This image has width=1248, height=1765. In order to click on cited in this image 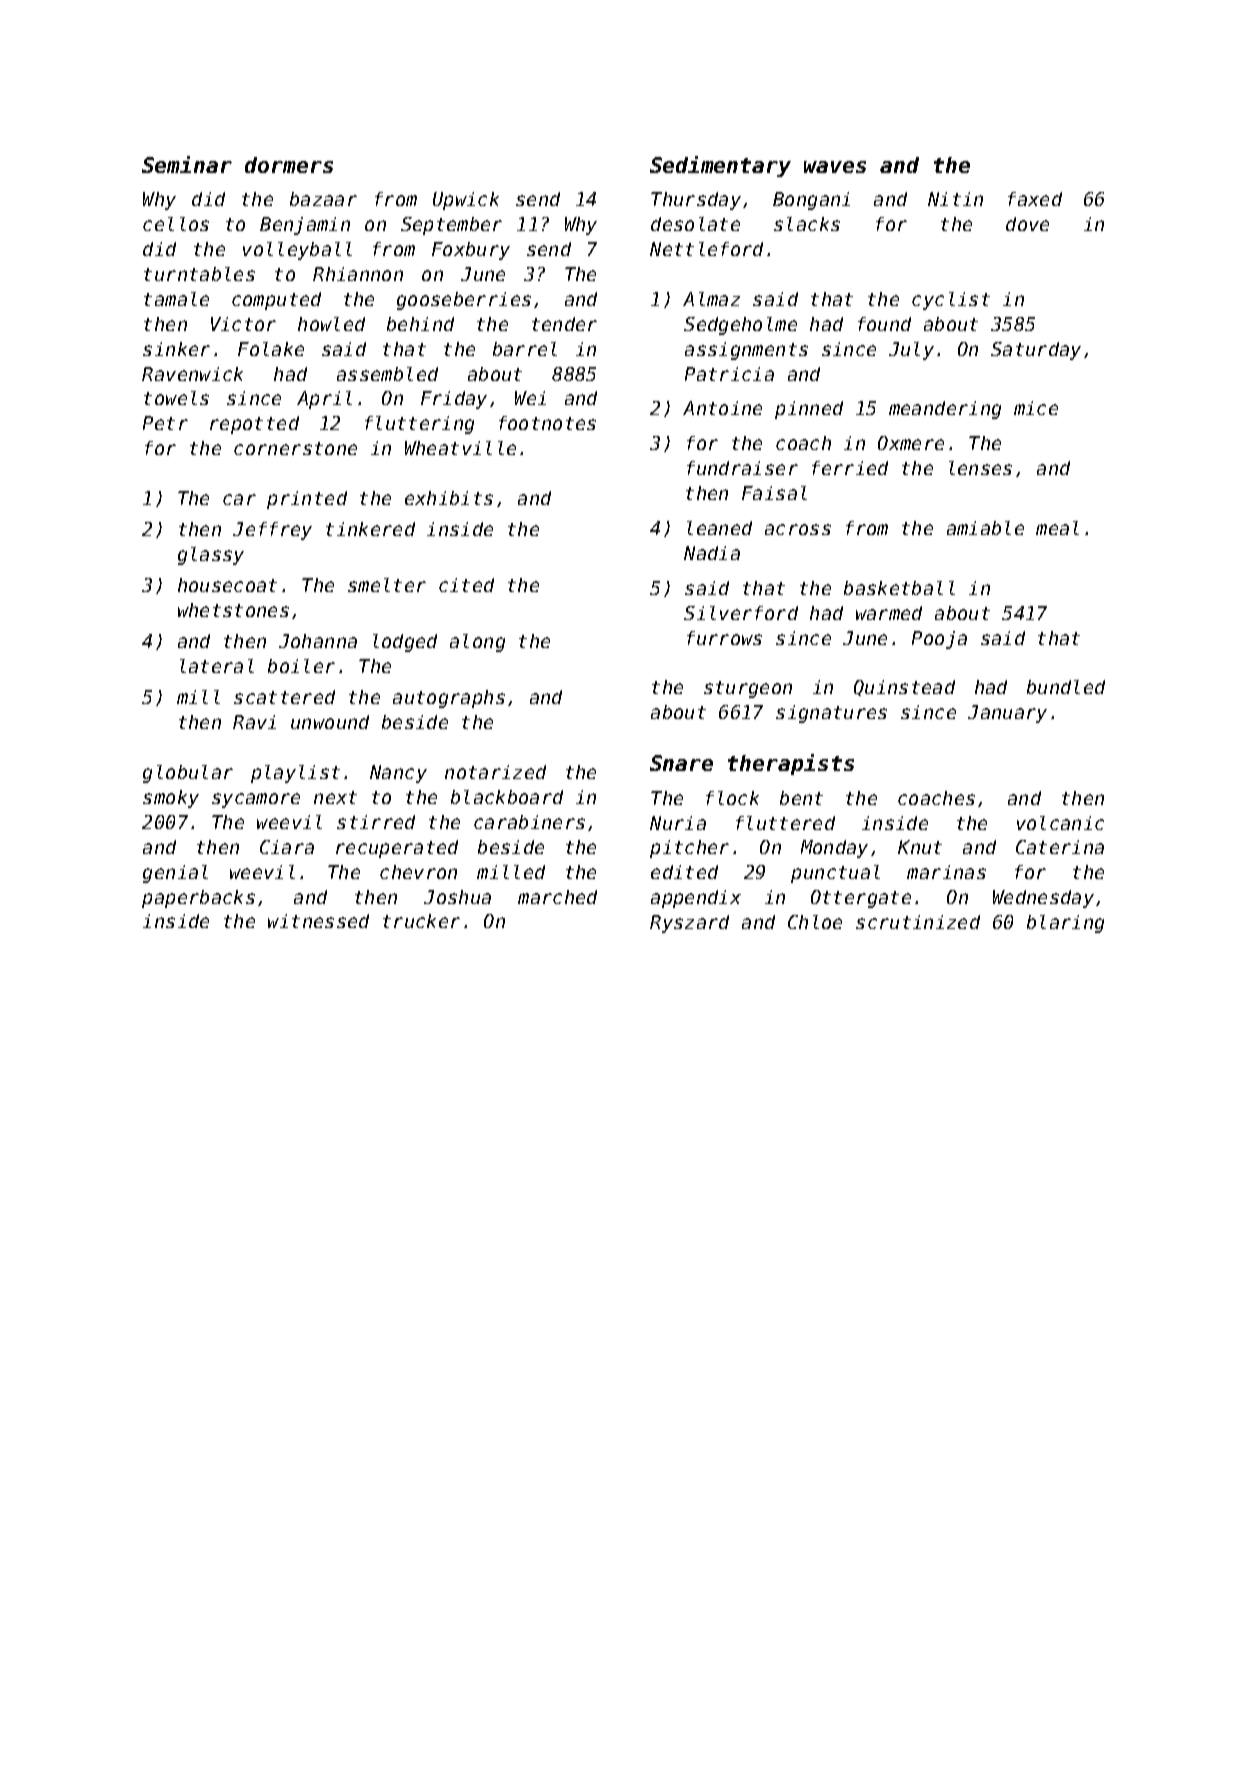, I will do `click(466, 585)`.
